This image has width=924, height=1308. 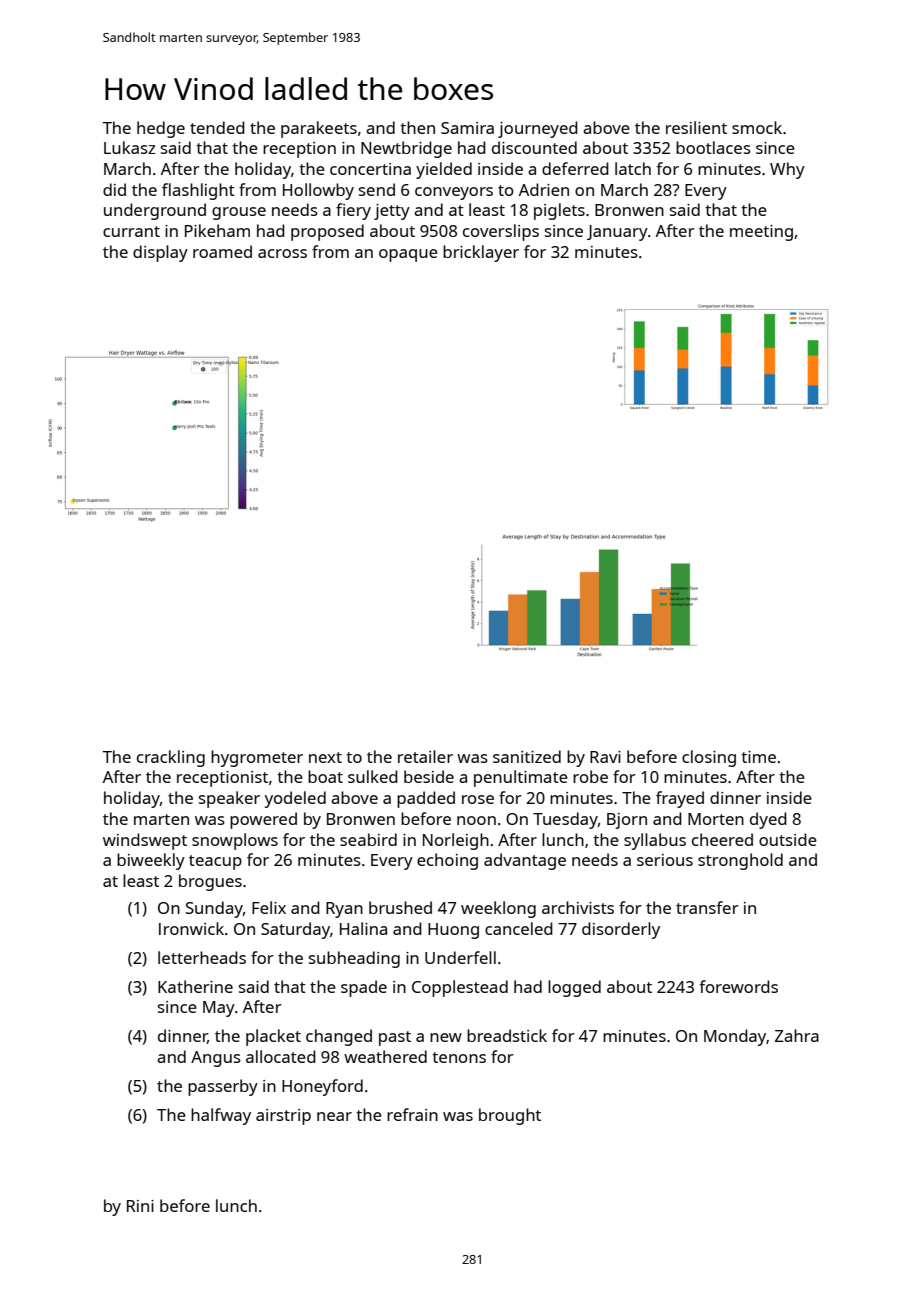 What do you see at coordinates (709, 758) in the image?
I see `closing` at bounding box center [709, 758].
